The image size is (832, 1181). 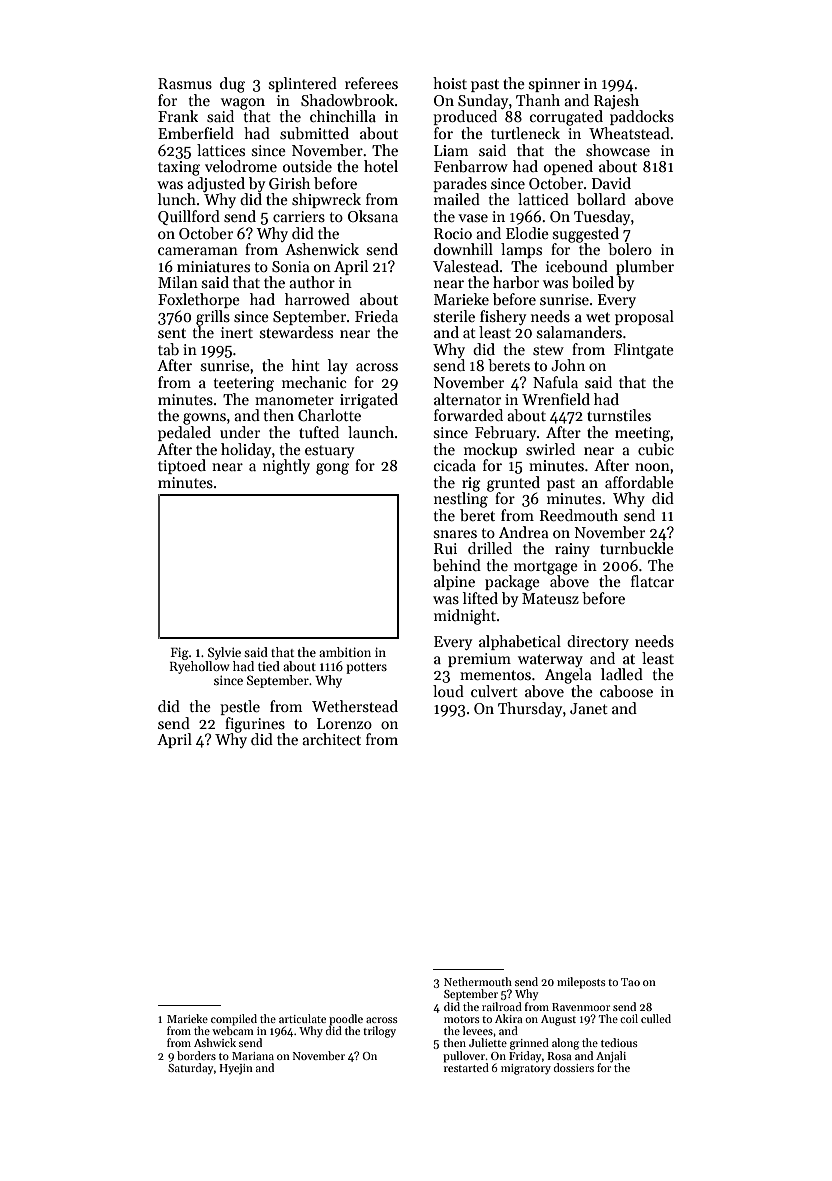 What do you see at coordinates (269, 666) in the document?
I see `tied` at bounding box center [269, 666].
